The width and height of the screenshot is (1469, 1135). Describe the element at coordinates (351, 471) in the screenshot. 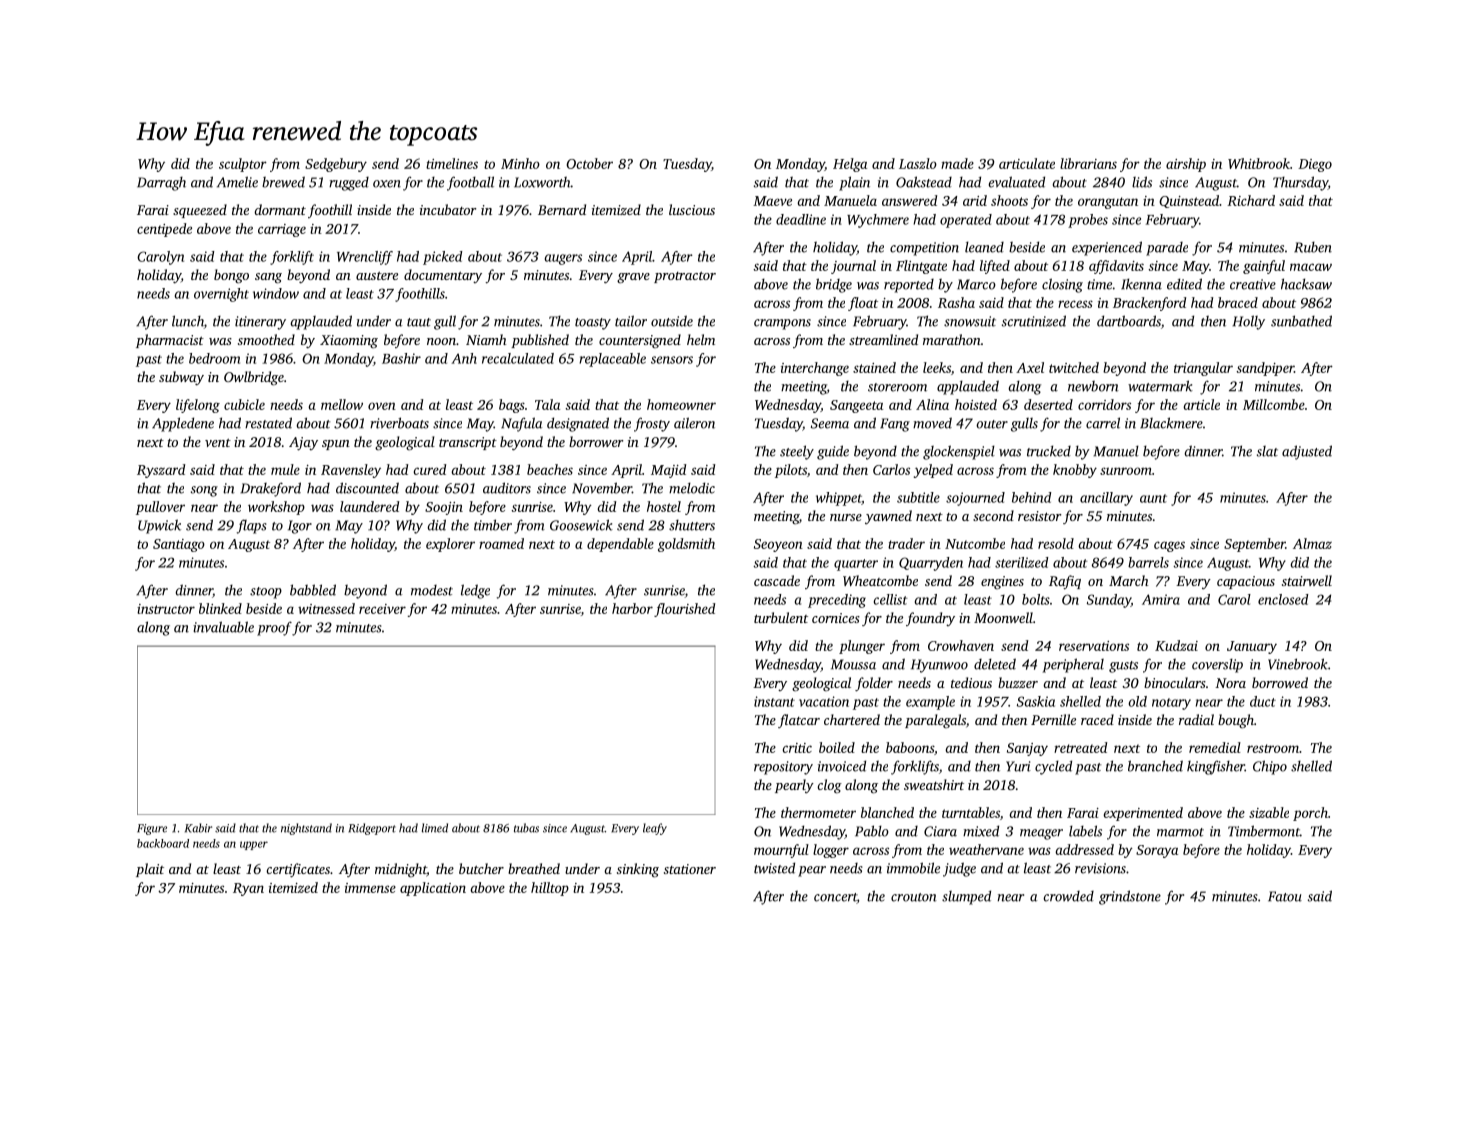

I see `Ravensley` at that location.
